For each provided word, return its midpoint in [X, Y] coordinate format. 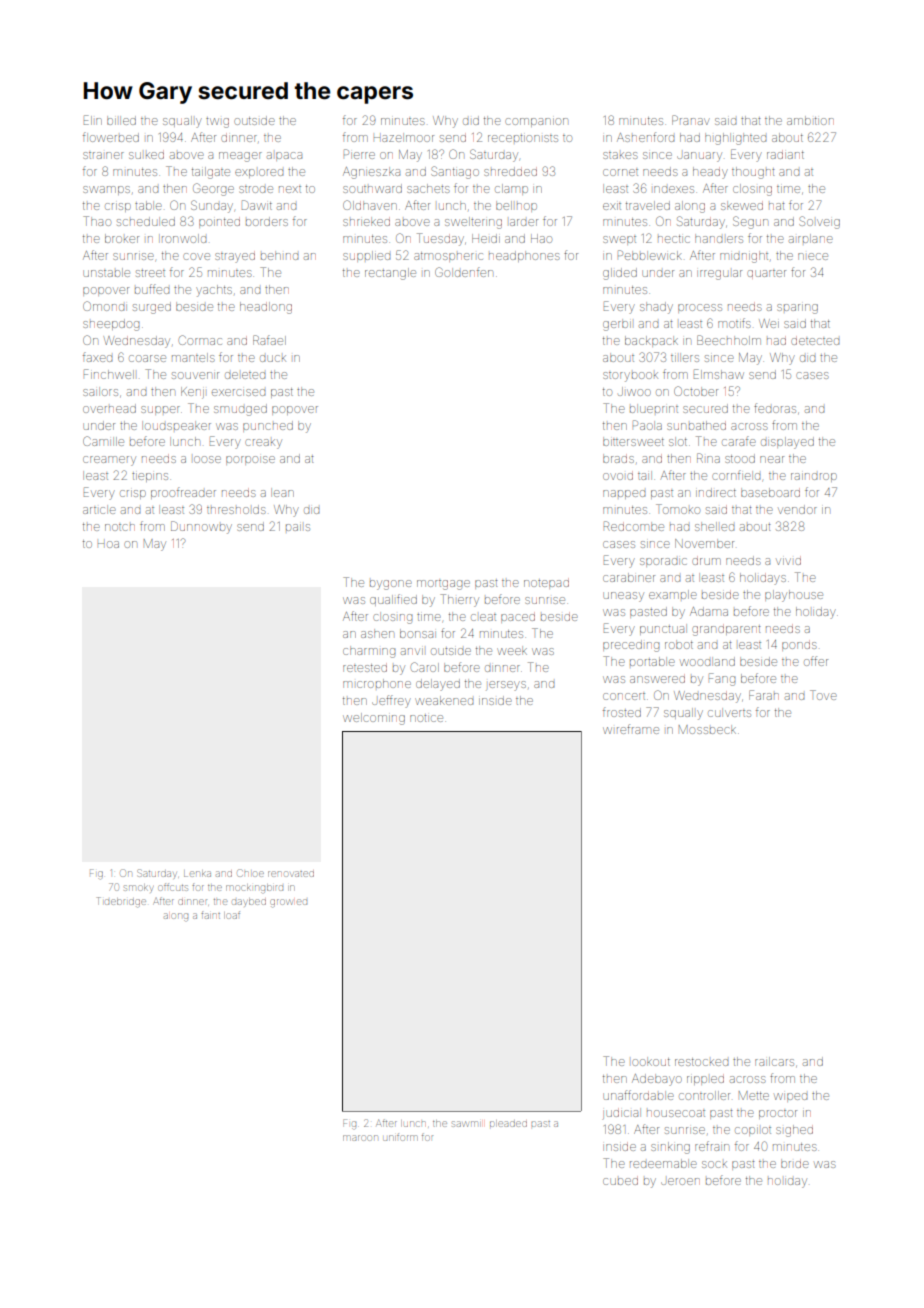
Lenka [197, 873]
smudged [240, 410]
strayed [235, 258]
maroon [360, 1138]
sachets [428, 188]
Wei [769, 323]
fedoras [775, 408]
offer [816, 661]
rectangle [390, 274]
